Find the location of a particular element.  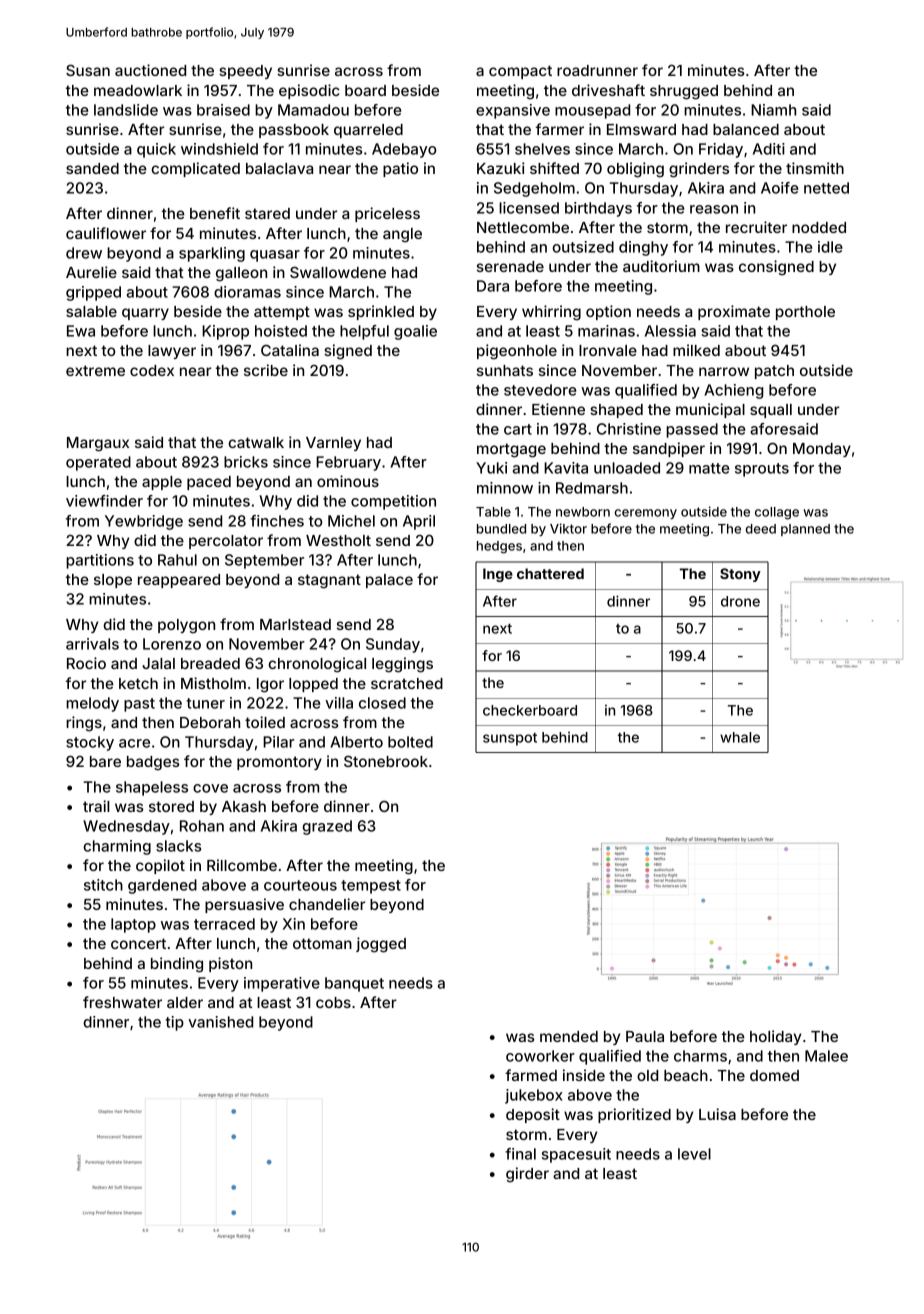

palace is located at coordinates (389, 581).
